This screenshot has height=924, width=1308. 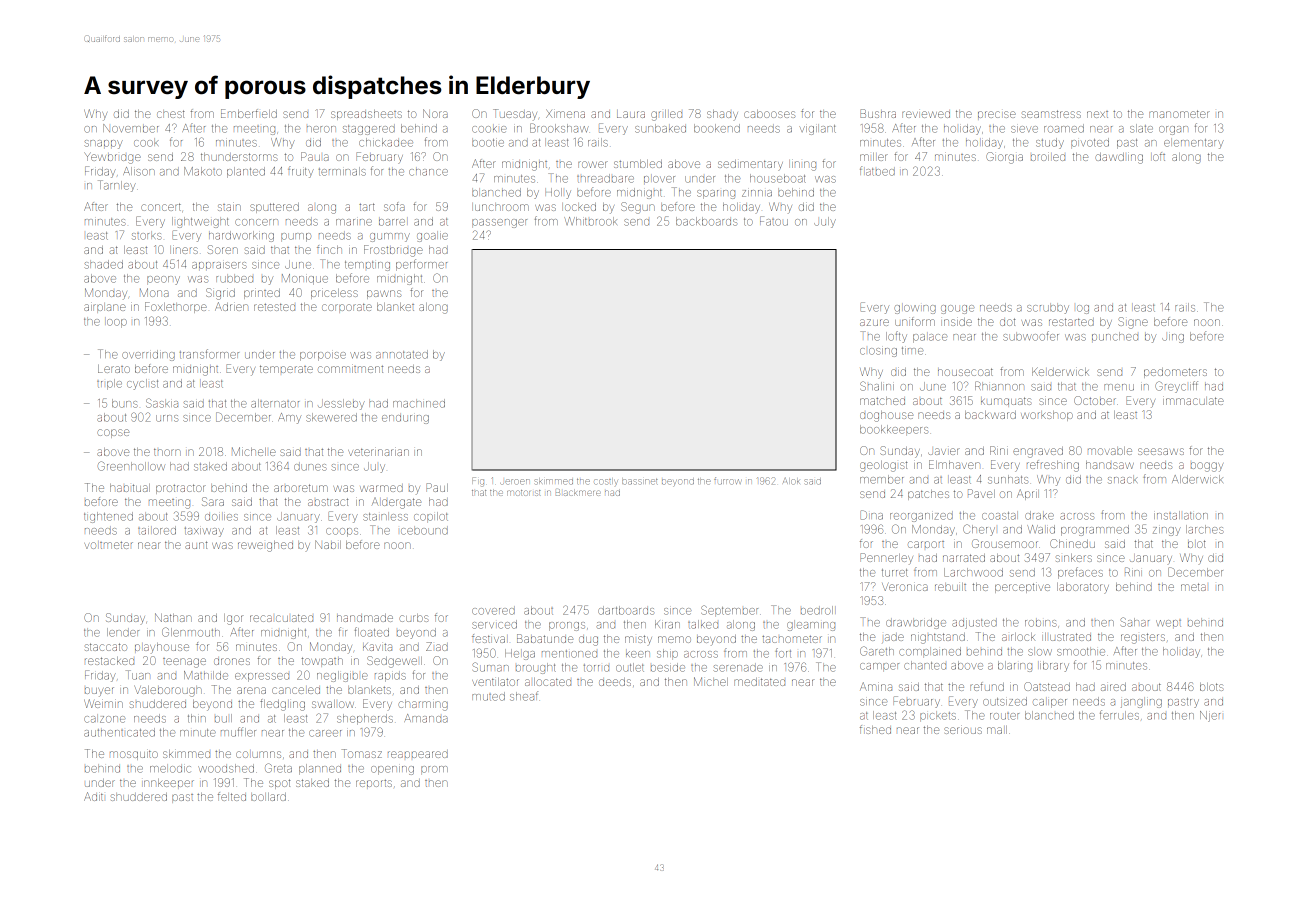 What do you see at coordinates (181, 489) in the screenshot?
I see `protractor` at bounding box center [181, 489].
